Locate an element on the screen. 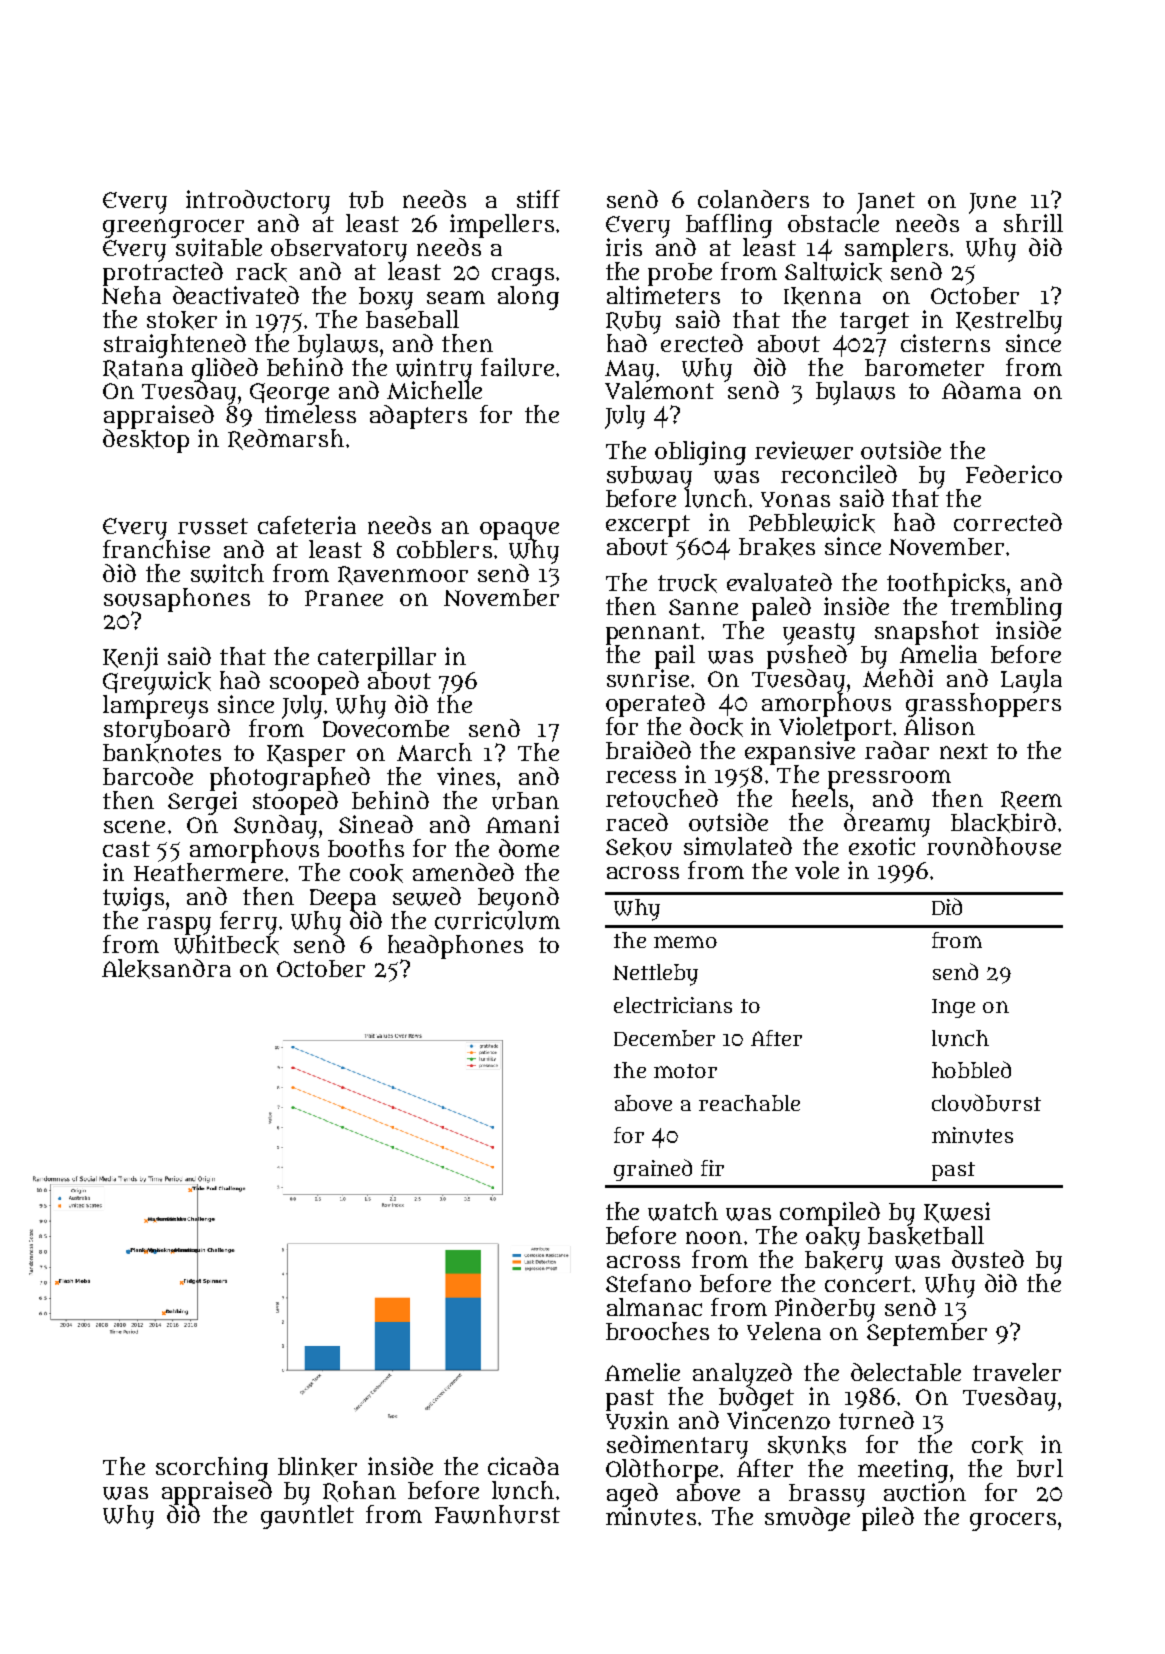 Image resolution: width=1165 pixels, height=1654 pixels. cicada is located at coordinates (523, 1466).
